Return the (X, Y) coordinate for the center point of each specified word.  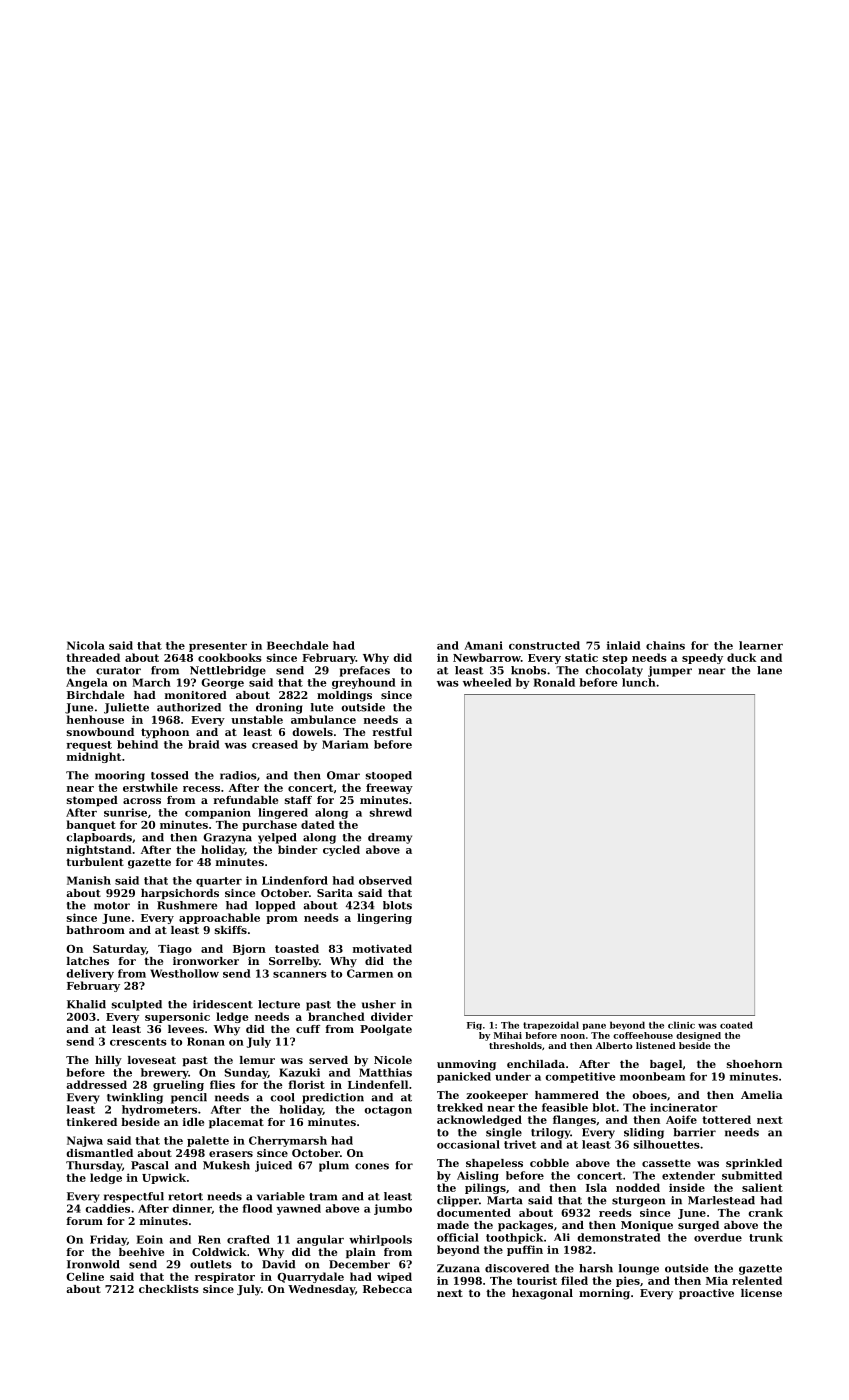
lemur (257, 1060)
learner (761, 645)
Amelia (762, 1095)
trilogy (550, 1133)
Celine (85, 1276)
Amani (483, 645)
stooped (388, 776)
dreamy (390, 838)
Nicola (86, 645)
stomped (92, 801)
